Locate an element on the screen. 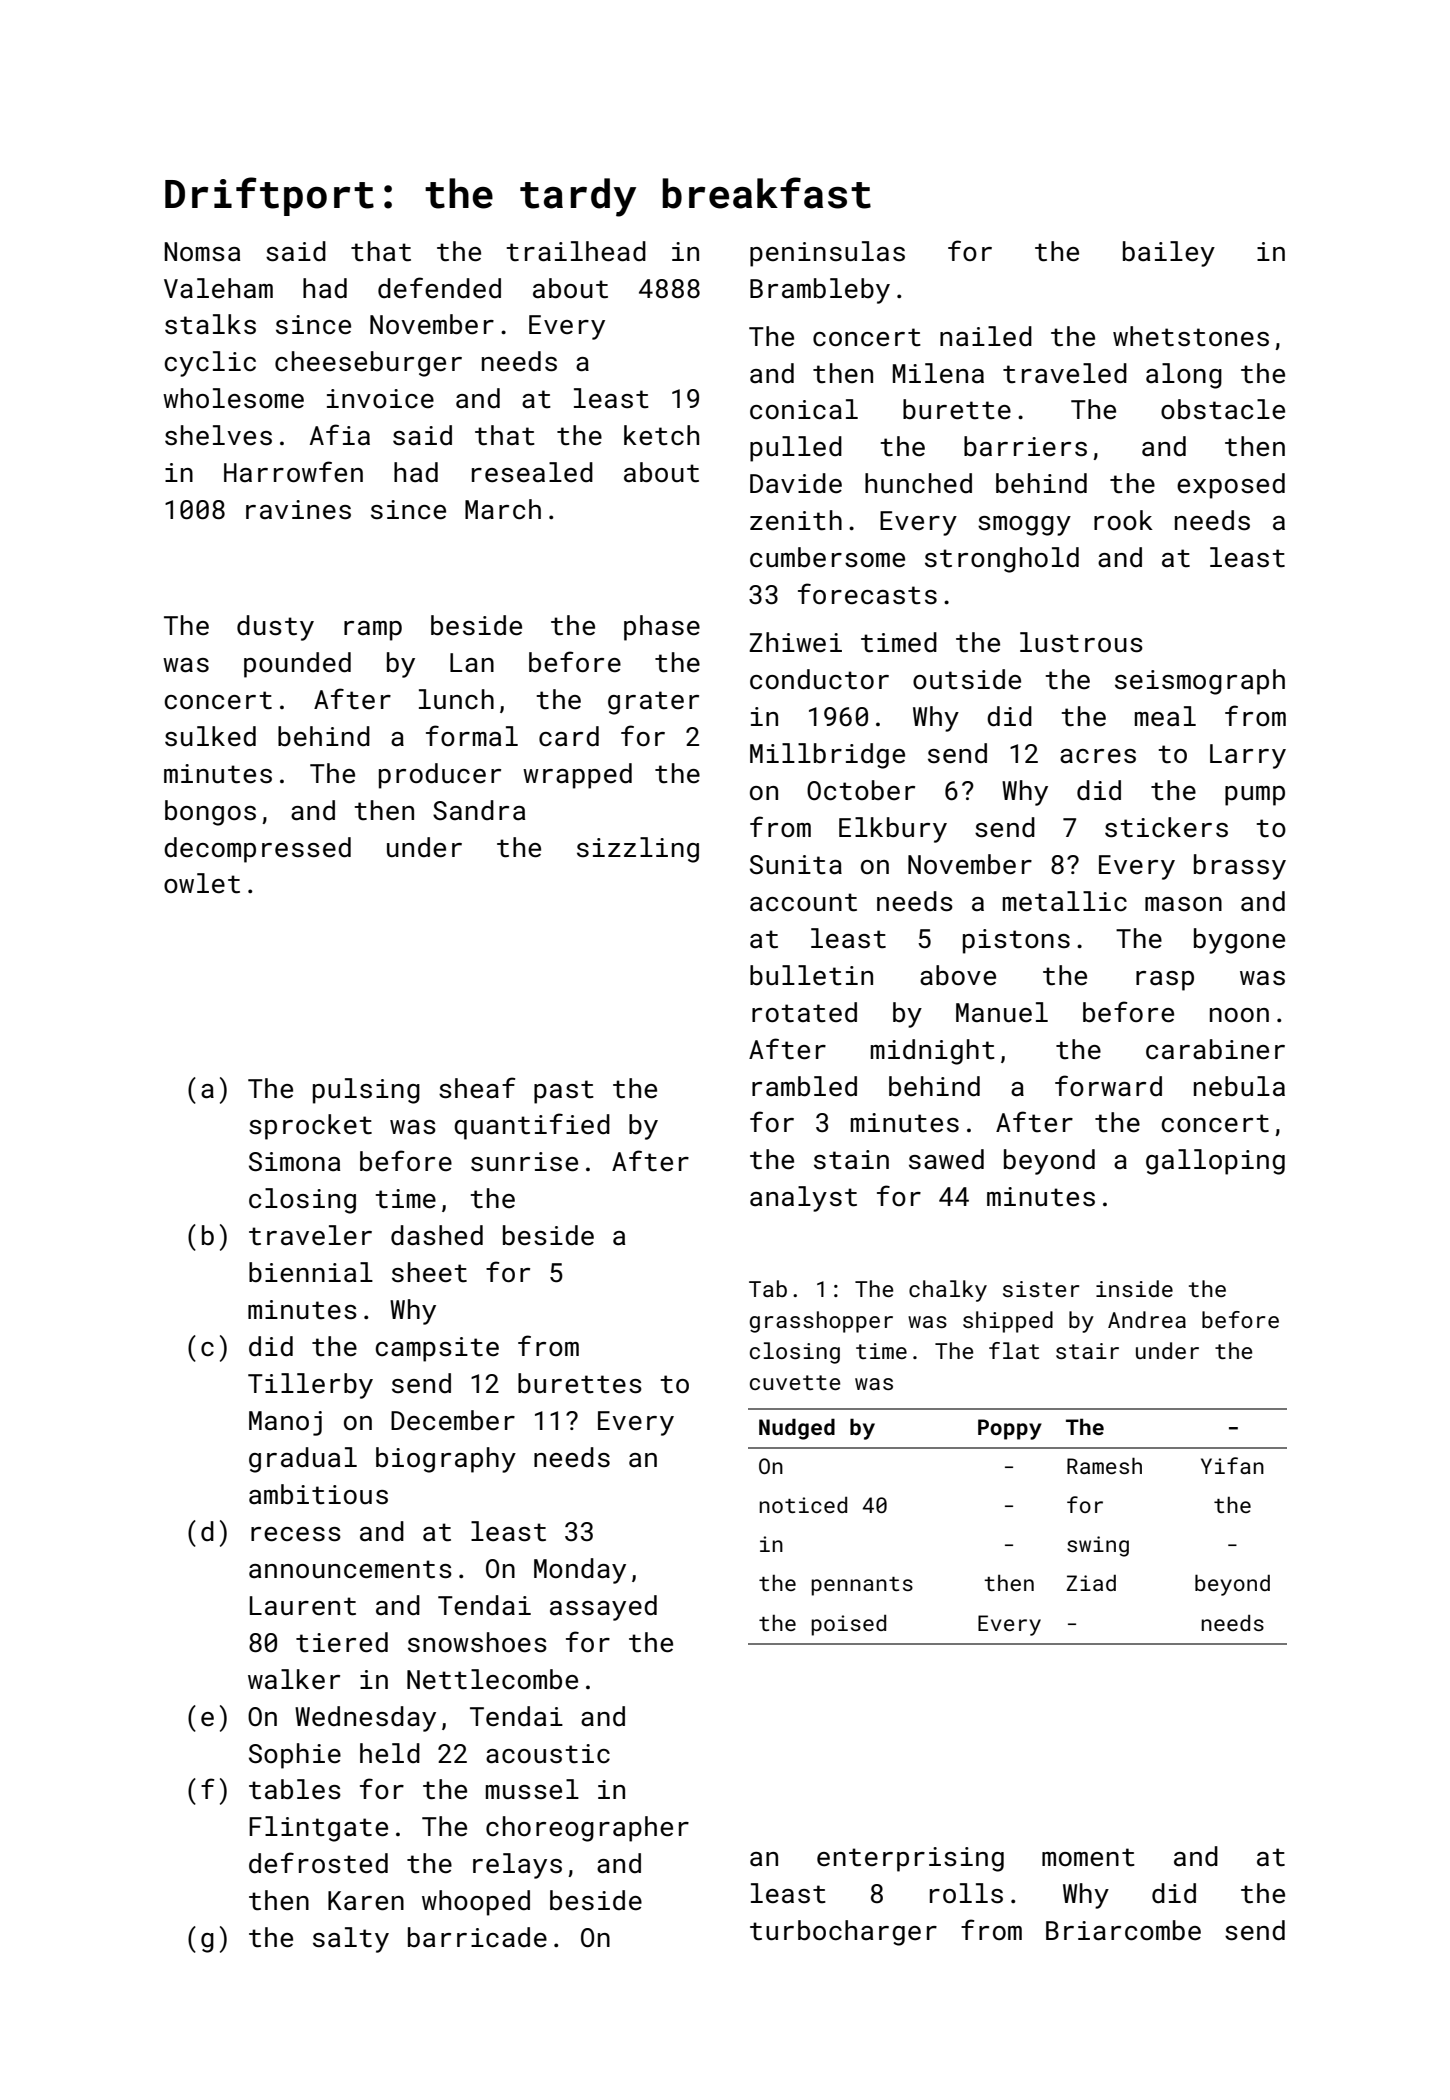 Image resolution: width=1450 pixels, height=2100 pixels. Nomsa is located at coordinates (202, 252).
